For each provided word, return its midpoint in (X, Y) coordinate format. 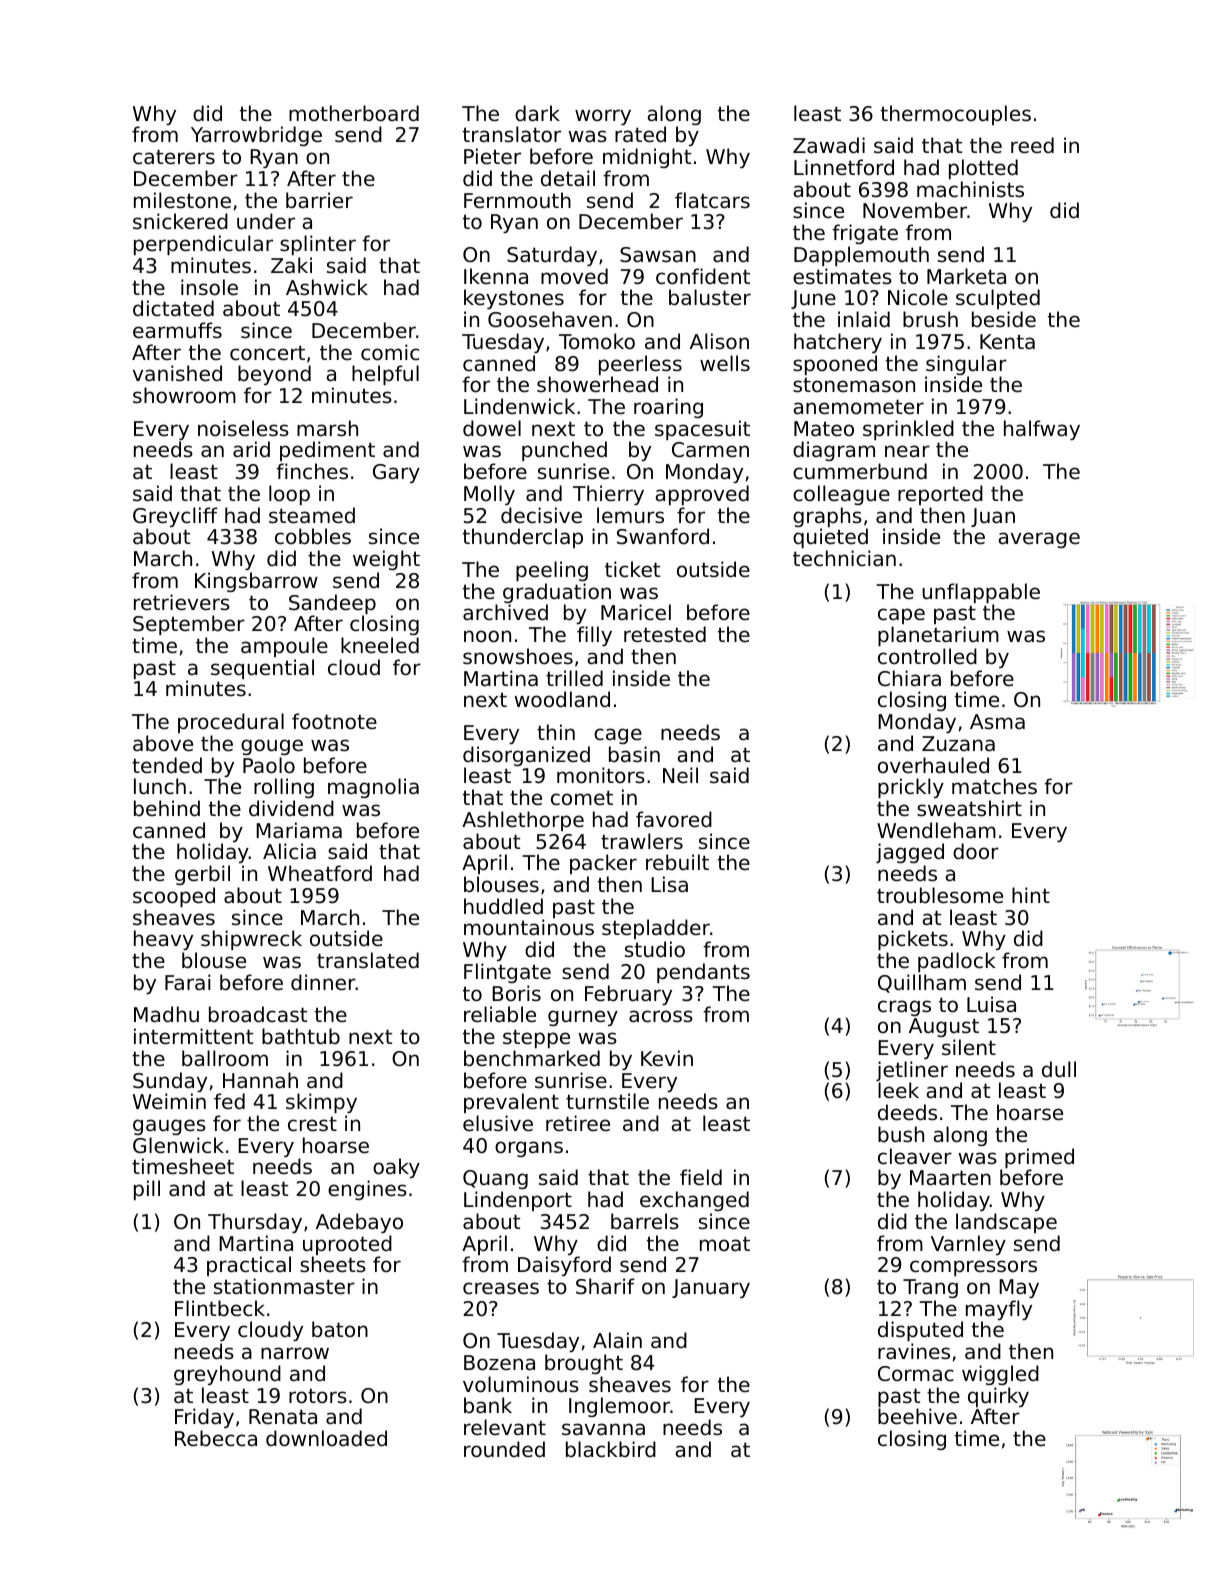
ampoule (284, 647)
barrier (319, 200)
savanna (603, 1429)
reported (940, 495)
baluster (710, 297)
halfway (1042, 430)
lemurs (630, 515)
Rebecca (216, 1438)
